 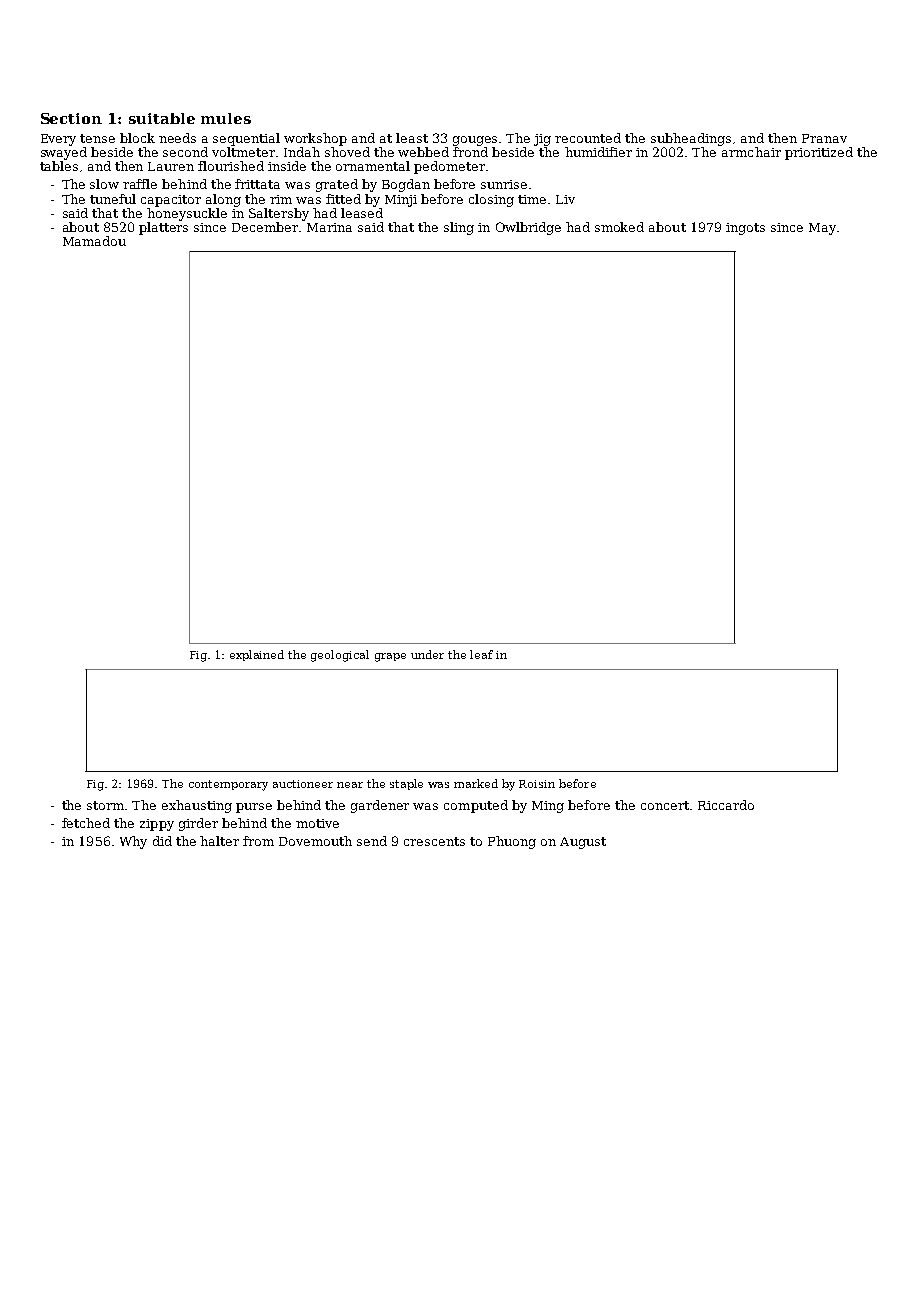 I want to click on frond, so click(x=470, y=152).
